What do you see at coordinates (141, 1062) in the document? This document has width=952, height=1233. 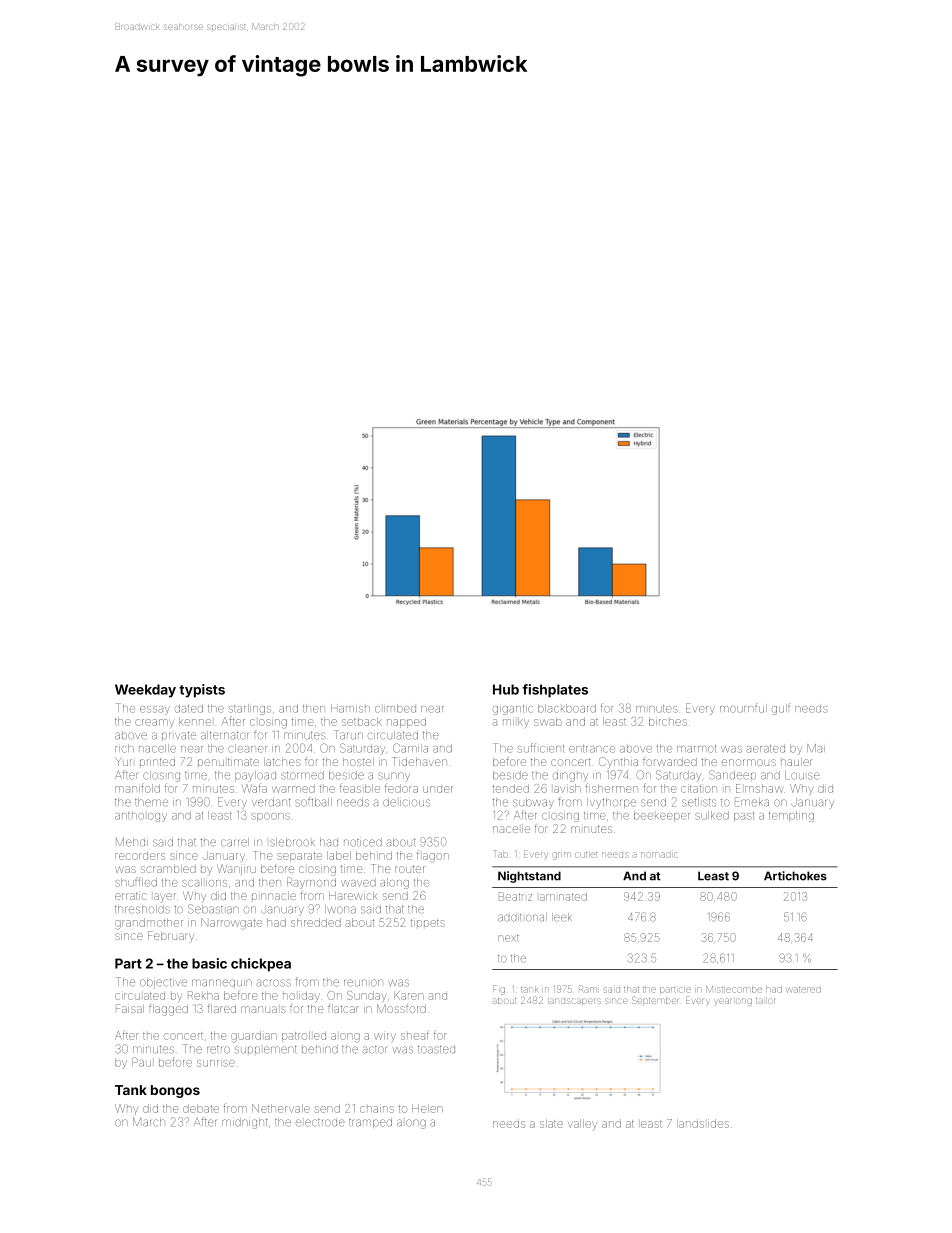 I see `Paul` at bounding box center [141, 1062].
